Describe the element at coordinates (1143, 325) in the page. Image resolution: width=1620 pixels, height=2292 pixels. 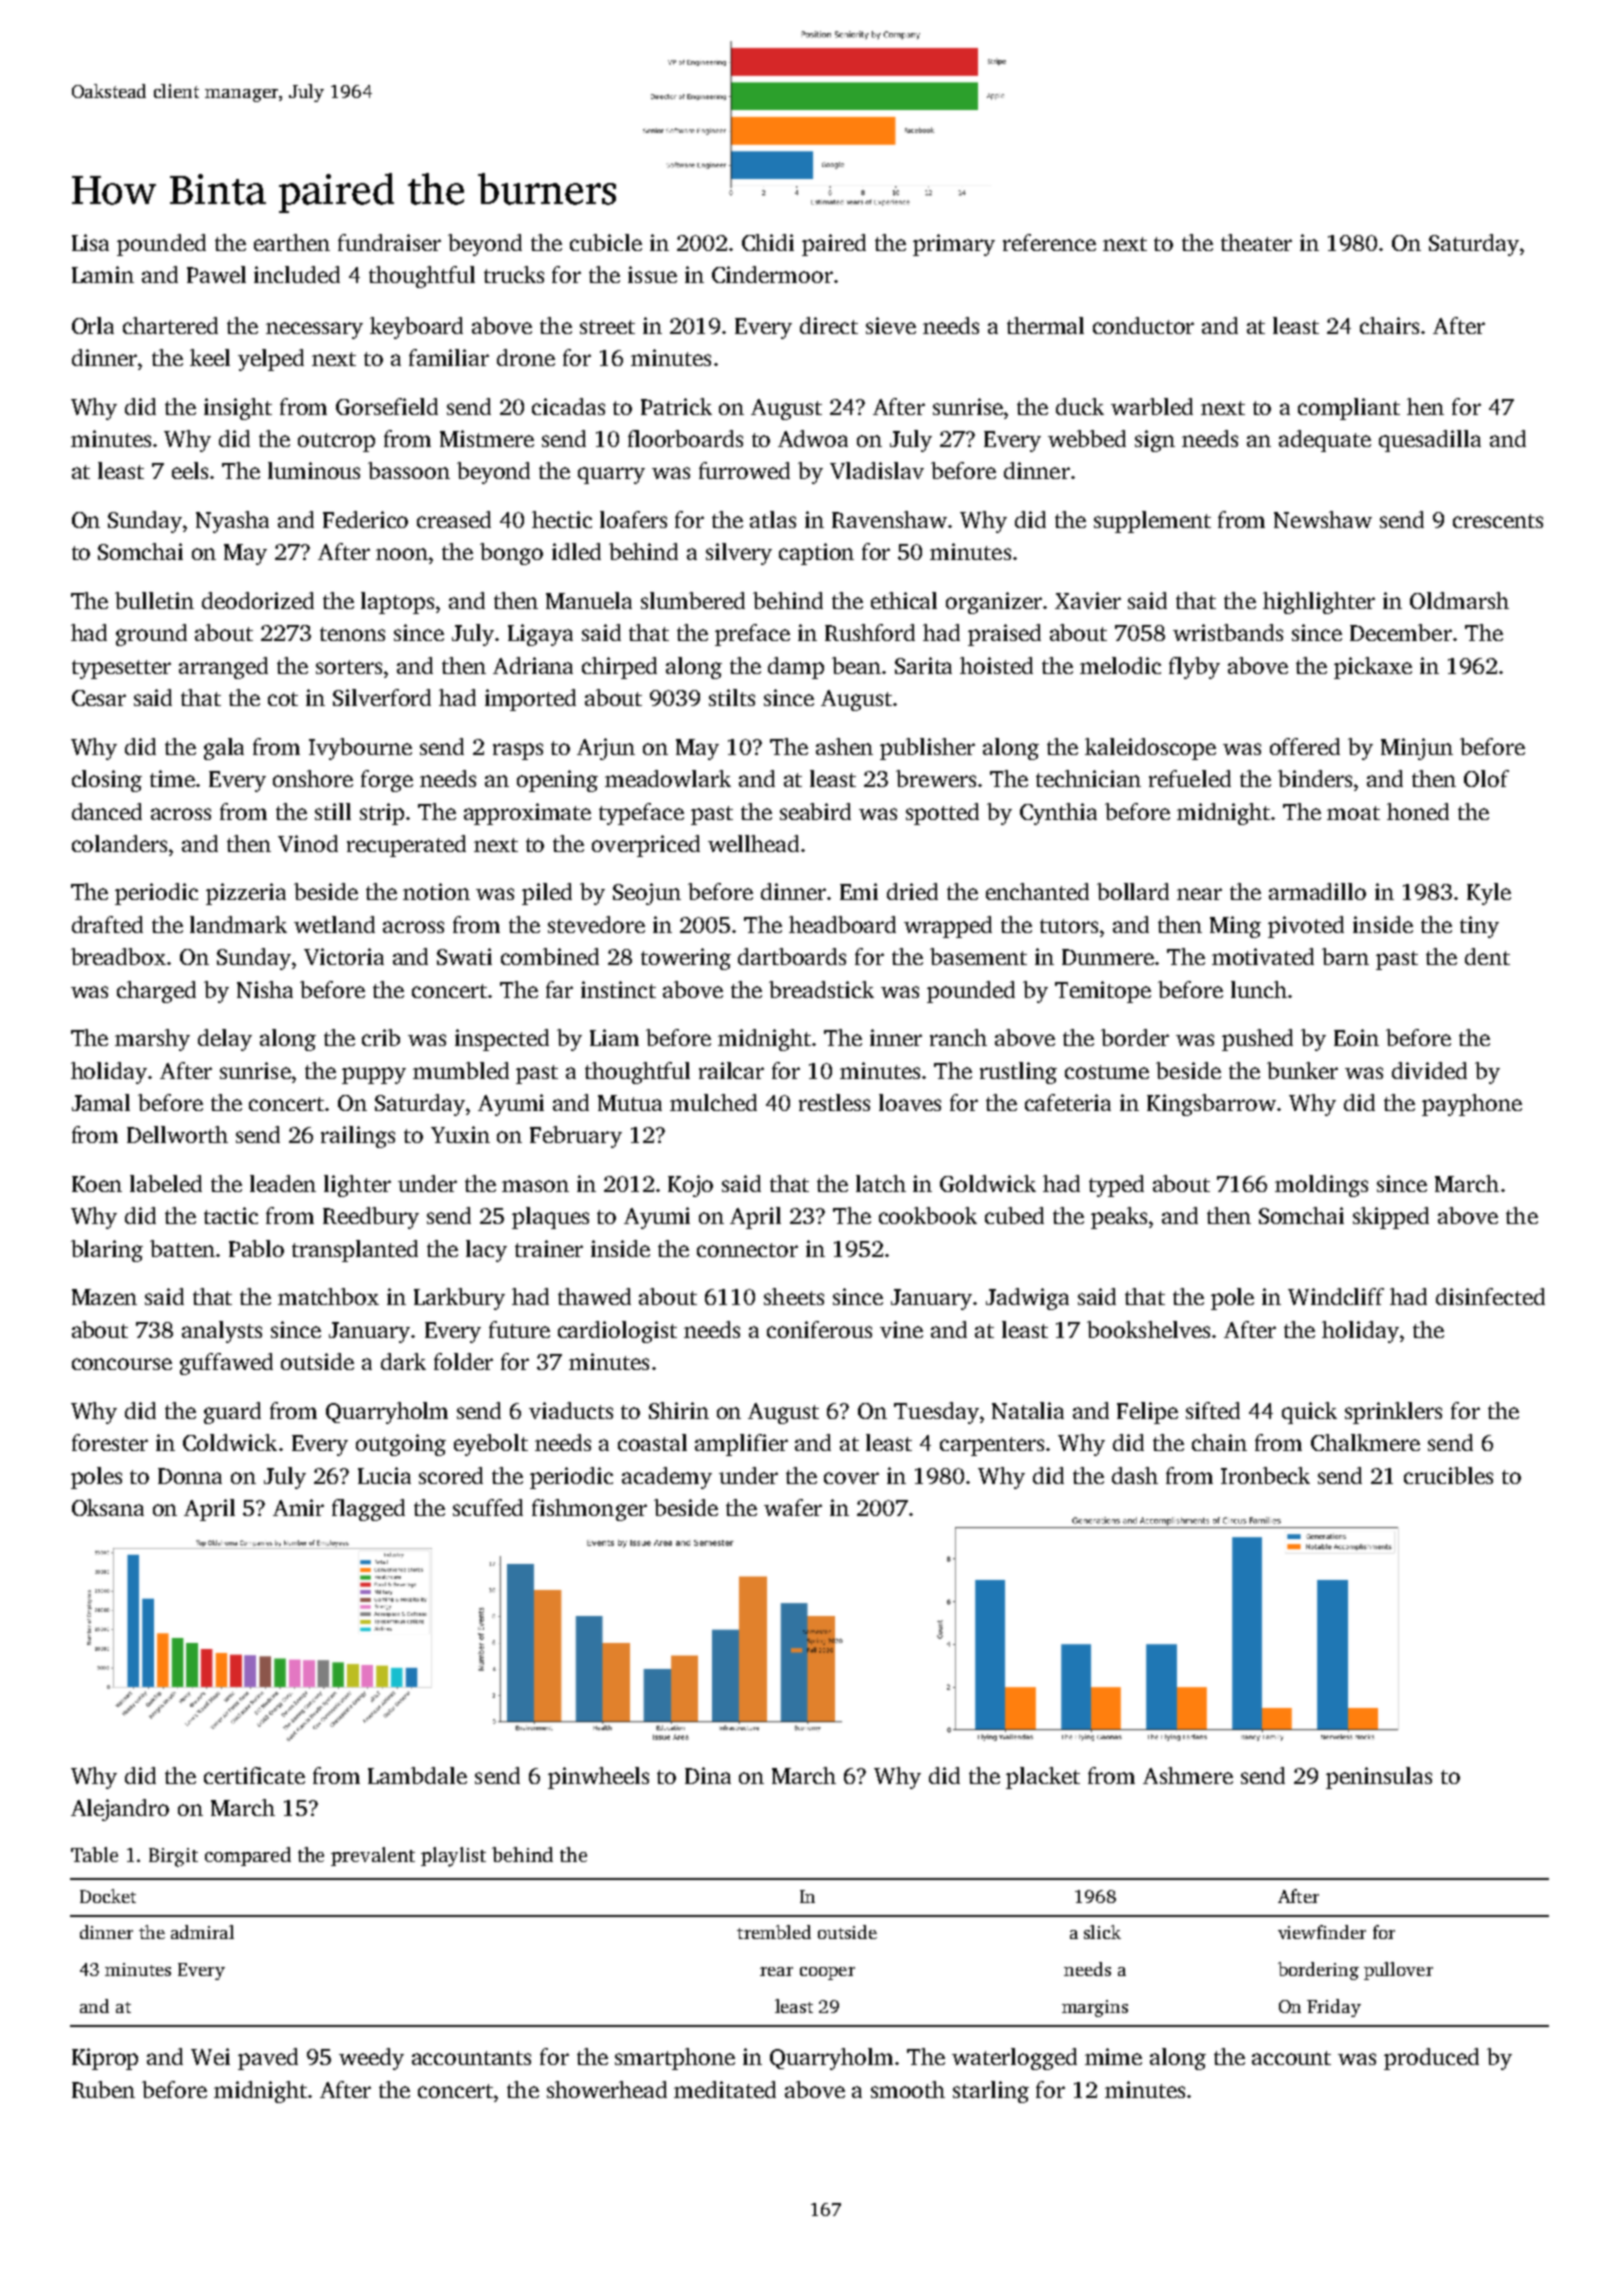
I see `conductor` at that location.
